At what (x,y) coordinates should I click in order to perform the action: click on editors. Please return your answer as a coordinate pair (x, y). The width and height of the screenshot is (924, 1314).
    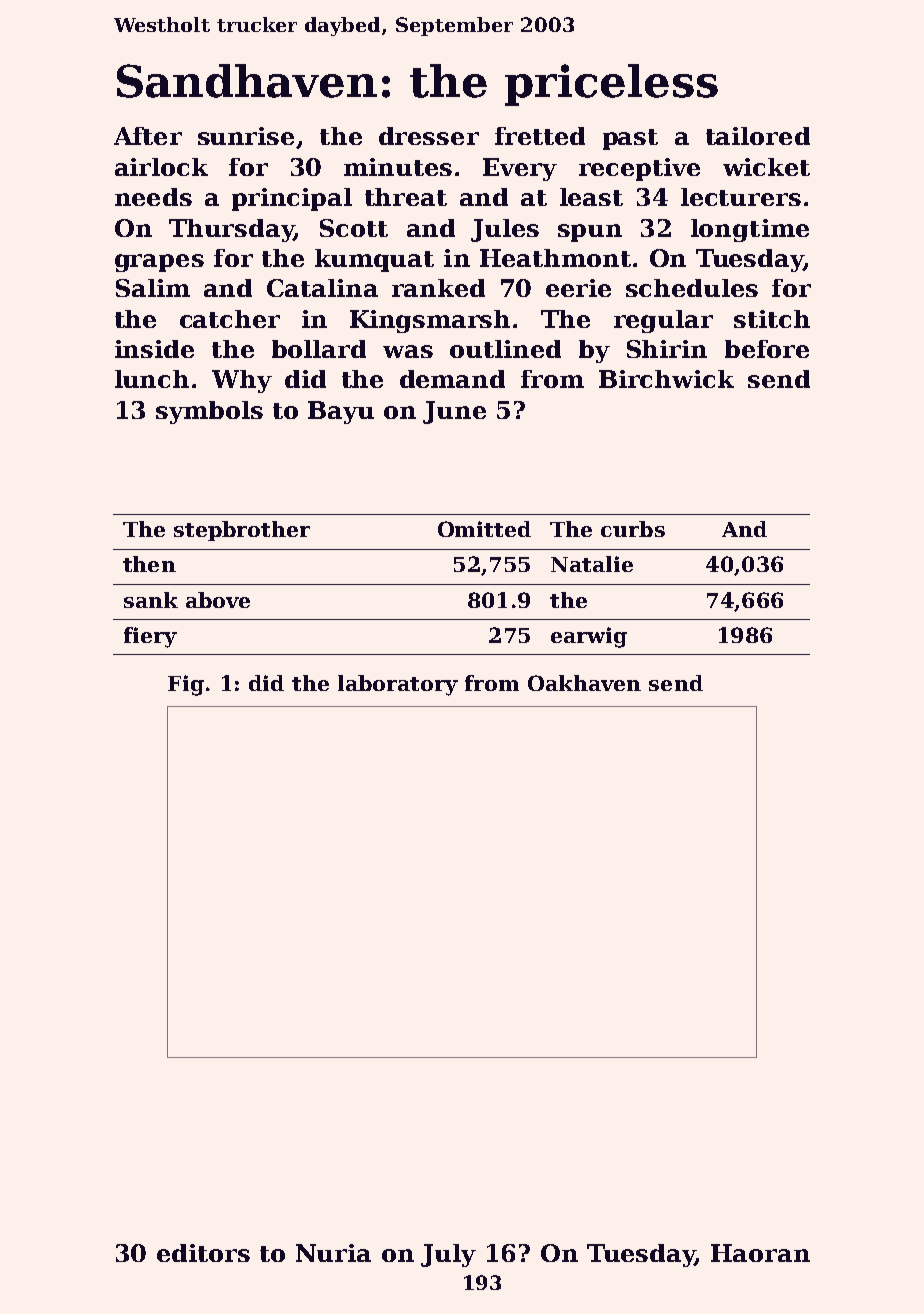
    Looking at the image, I should click on (203, 1253).
